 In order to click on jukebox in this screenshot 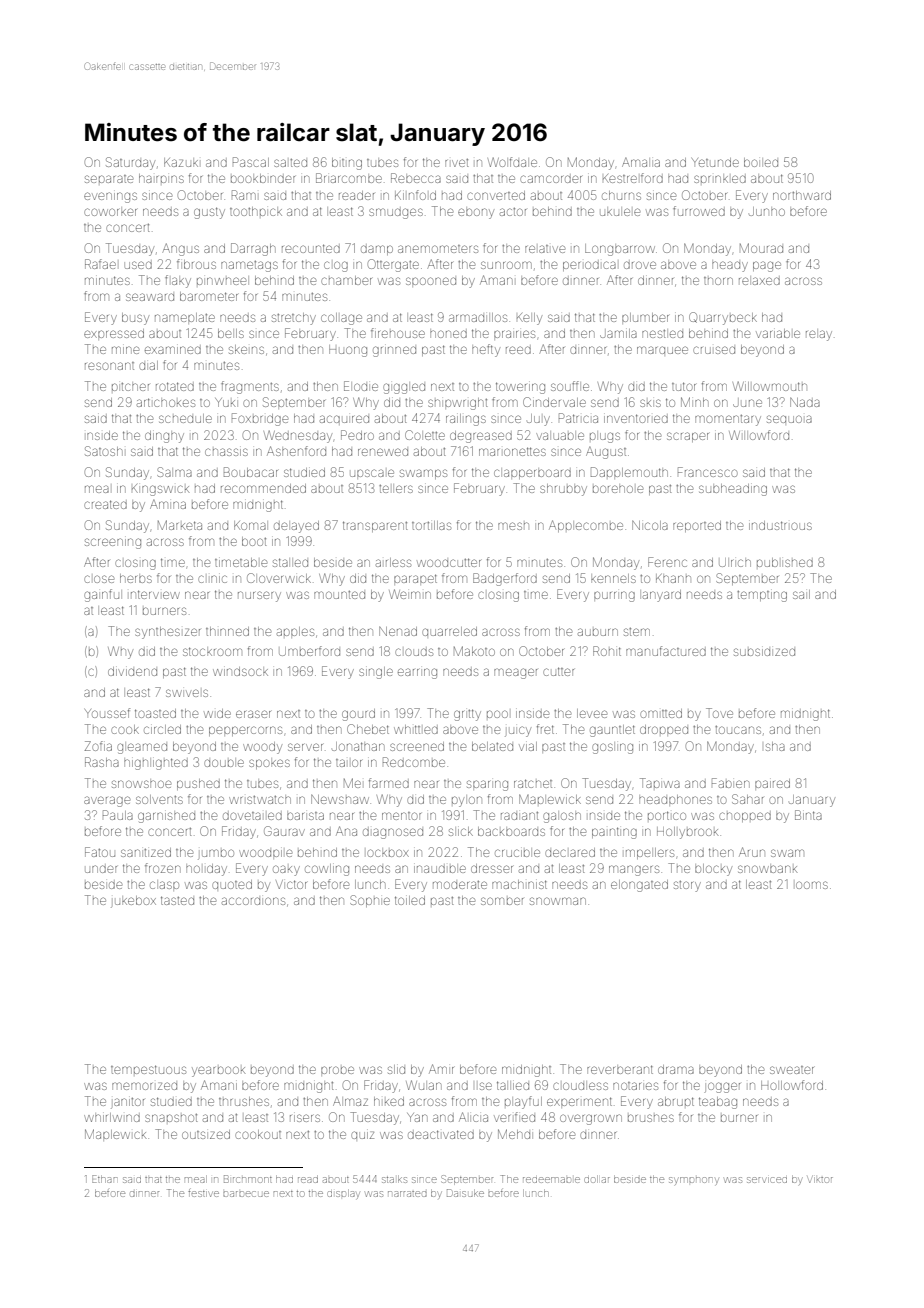, I will do `click(133, 902)`.
